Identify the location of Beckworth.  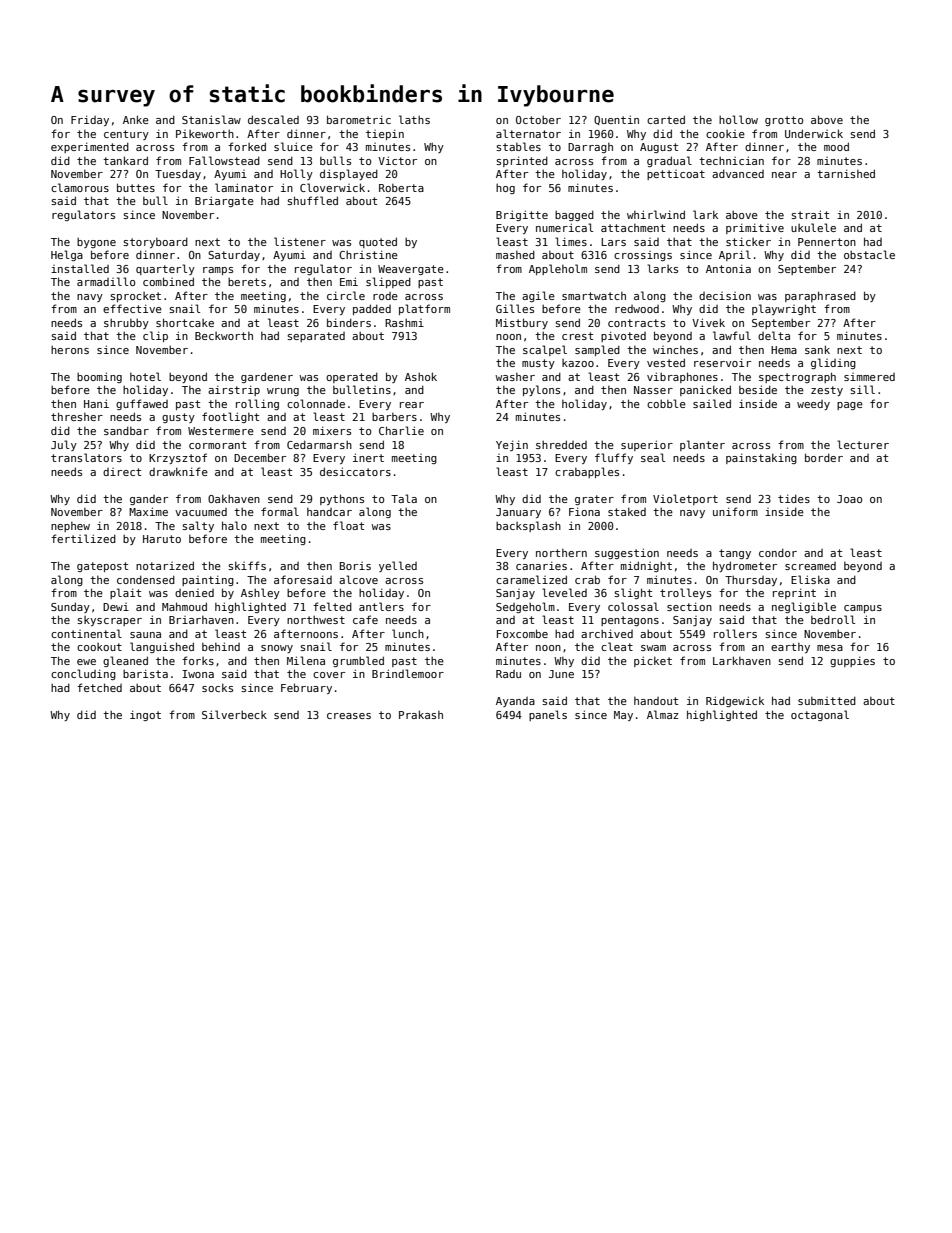
(224, 336).
